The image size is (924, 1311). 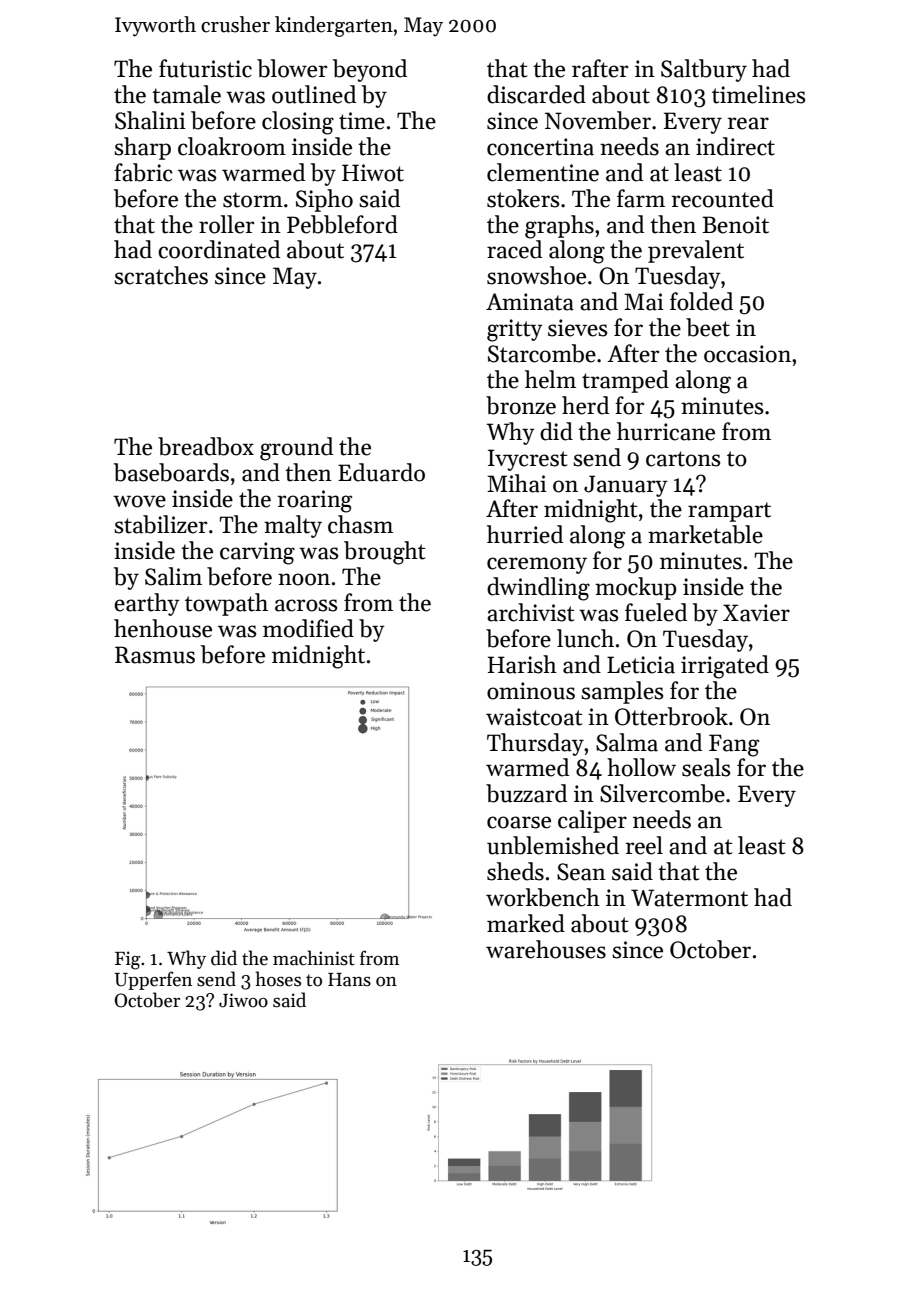 What do you see at coordinates (704, 70) in the screenshot?
I see `Saltbury` at bounding box center [704, 70].
